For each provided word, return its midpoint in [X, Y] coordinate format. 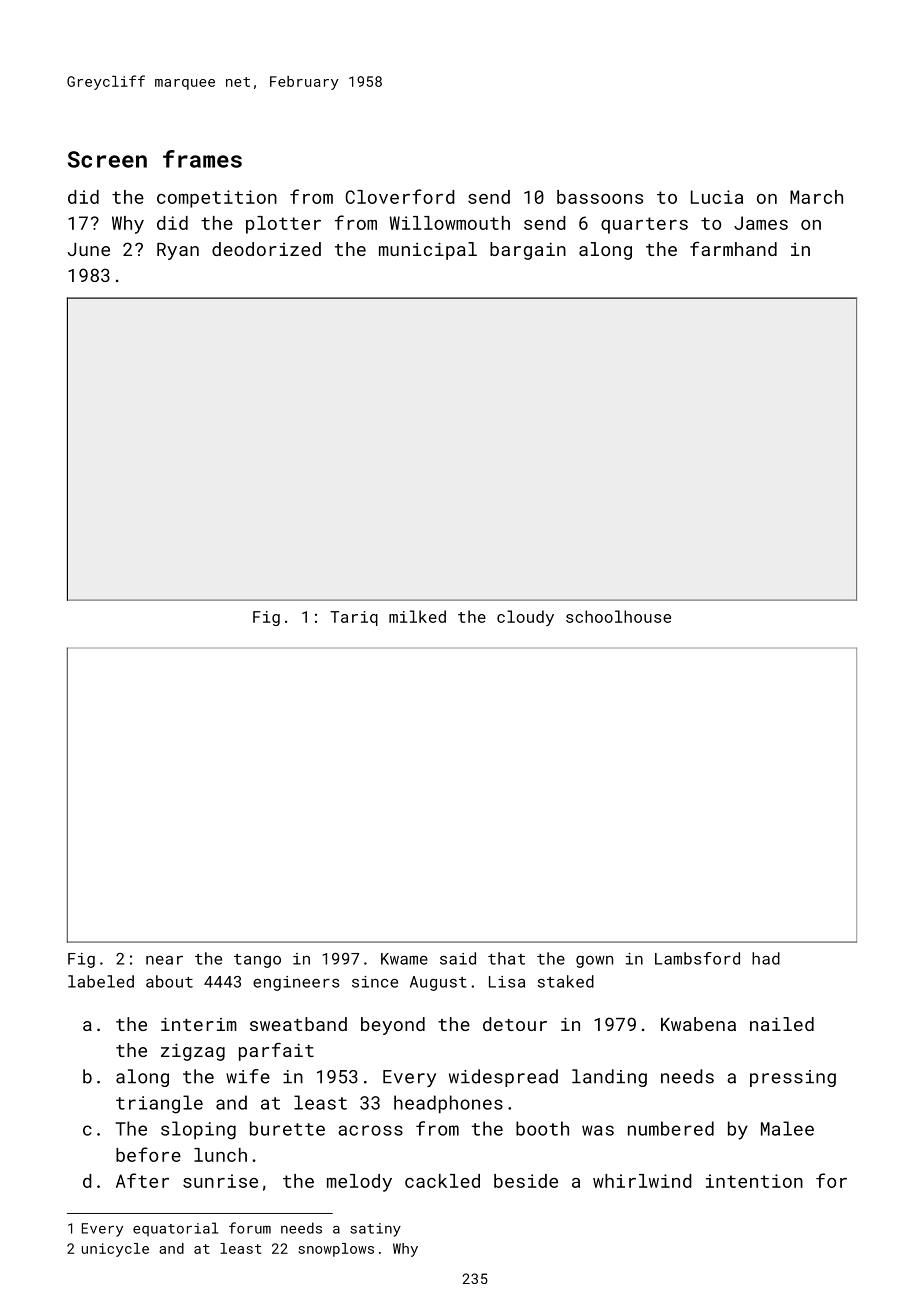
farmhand [733, 248]
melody [359, 1183]
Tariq [354, 618]
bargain [528, 251]
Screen [107, 159]
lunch [220, 1155]
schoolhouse [618, 616]
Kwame [404, 959]
